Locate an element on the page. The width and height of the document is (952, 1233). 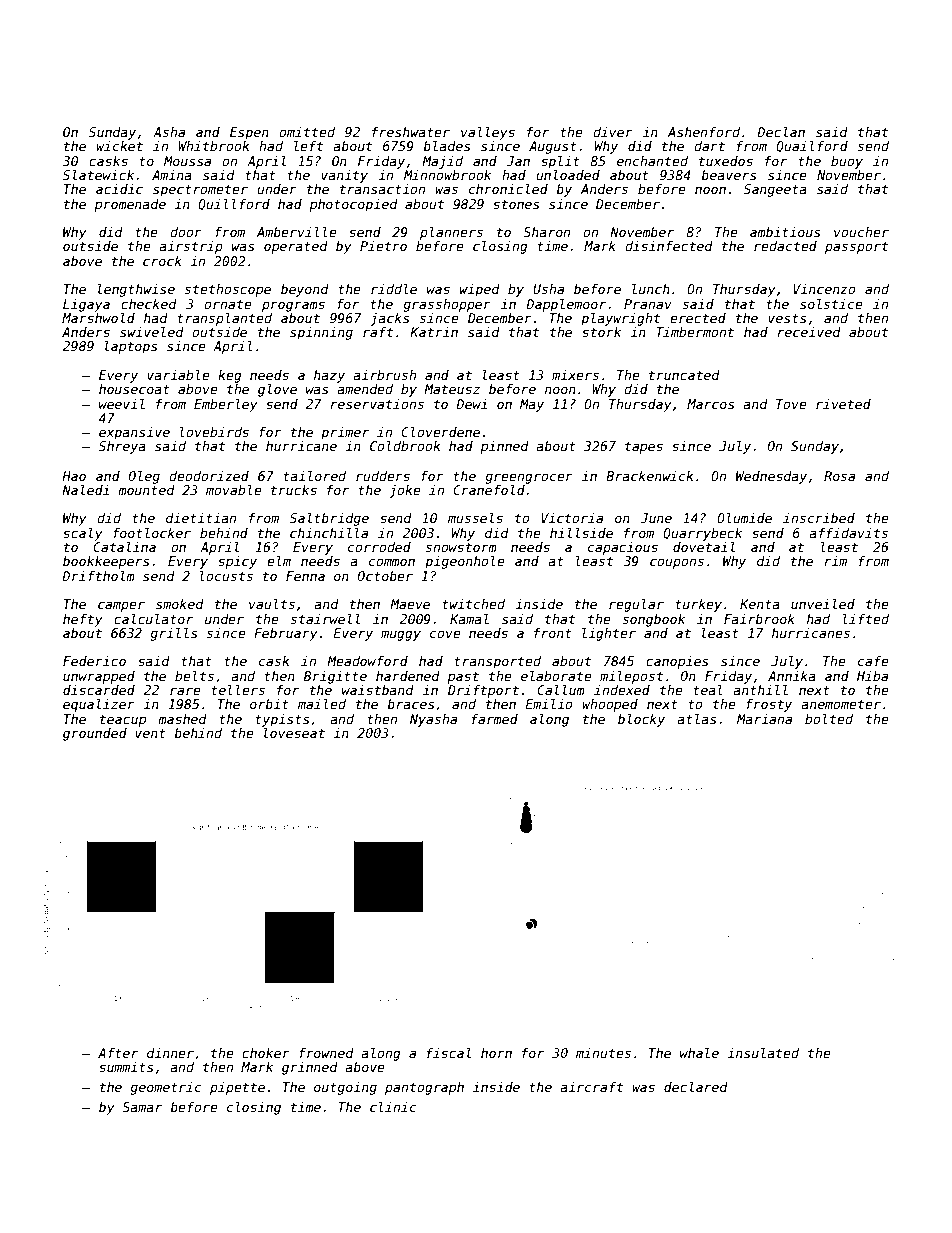
Katrin is located at coordinates (434, 332).
